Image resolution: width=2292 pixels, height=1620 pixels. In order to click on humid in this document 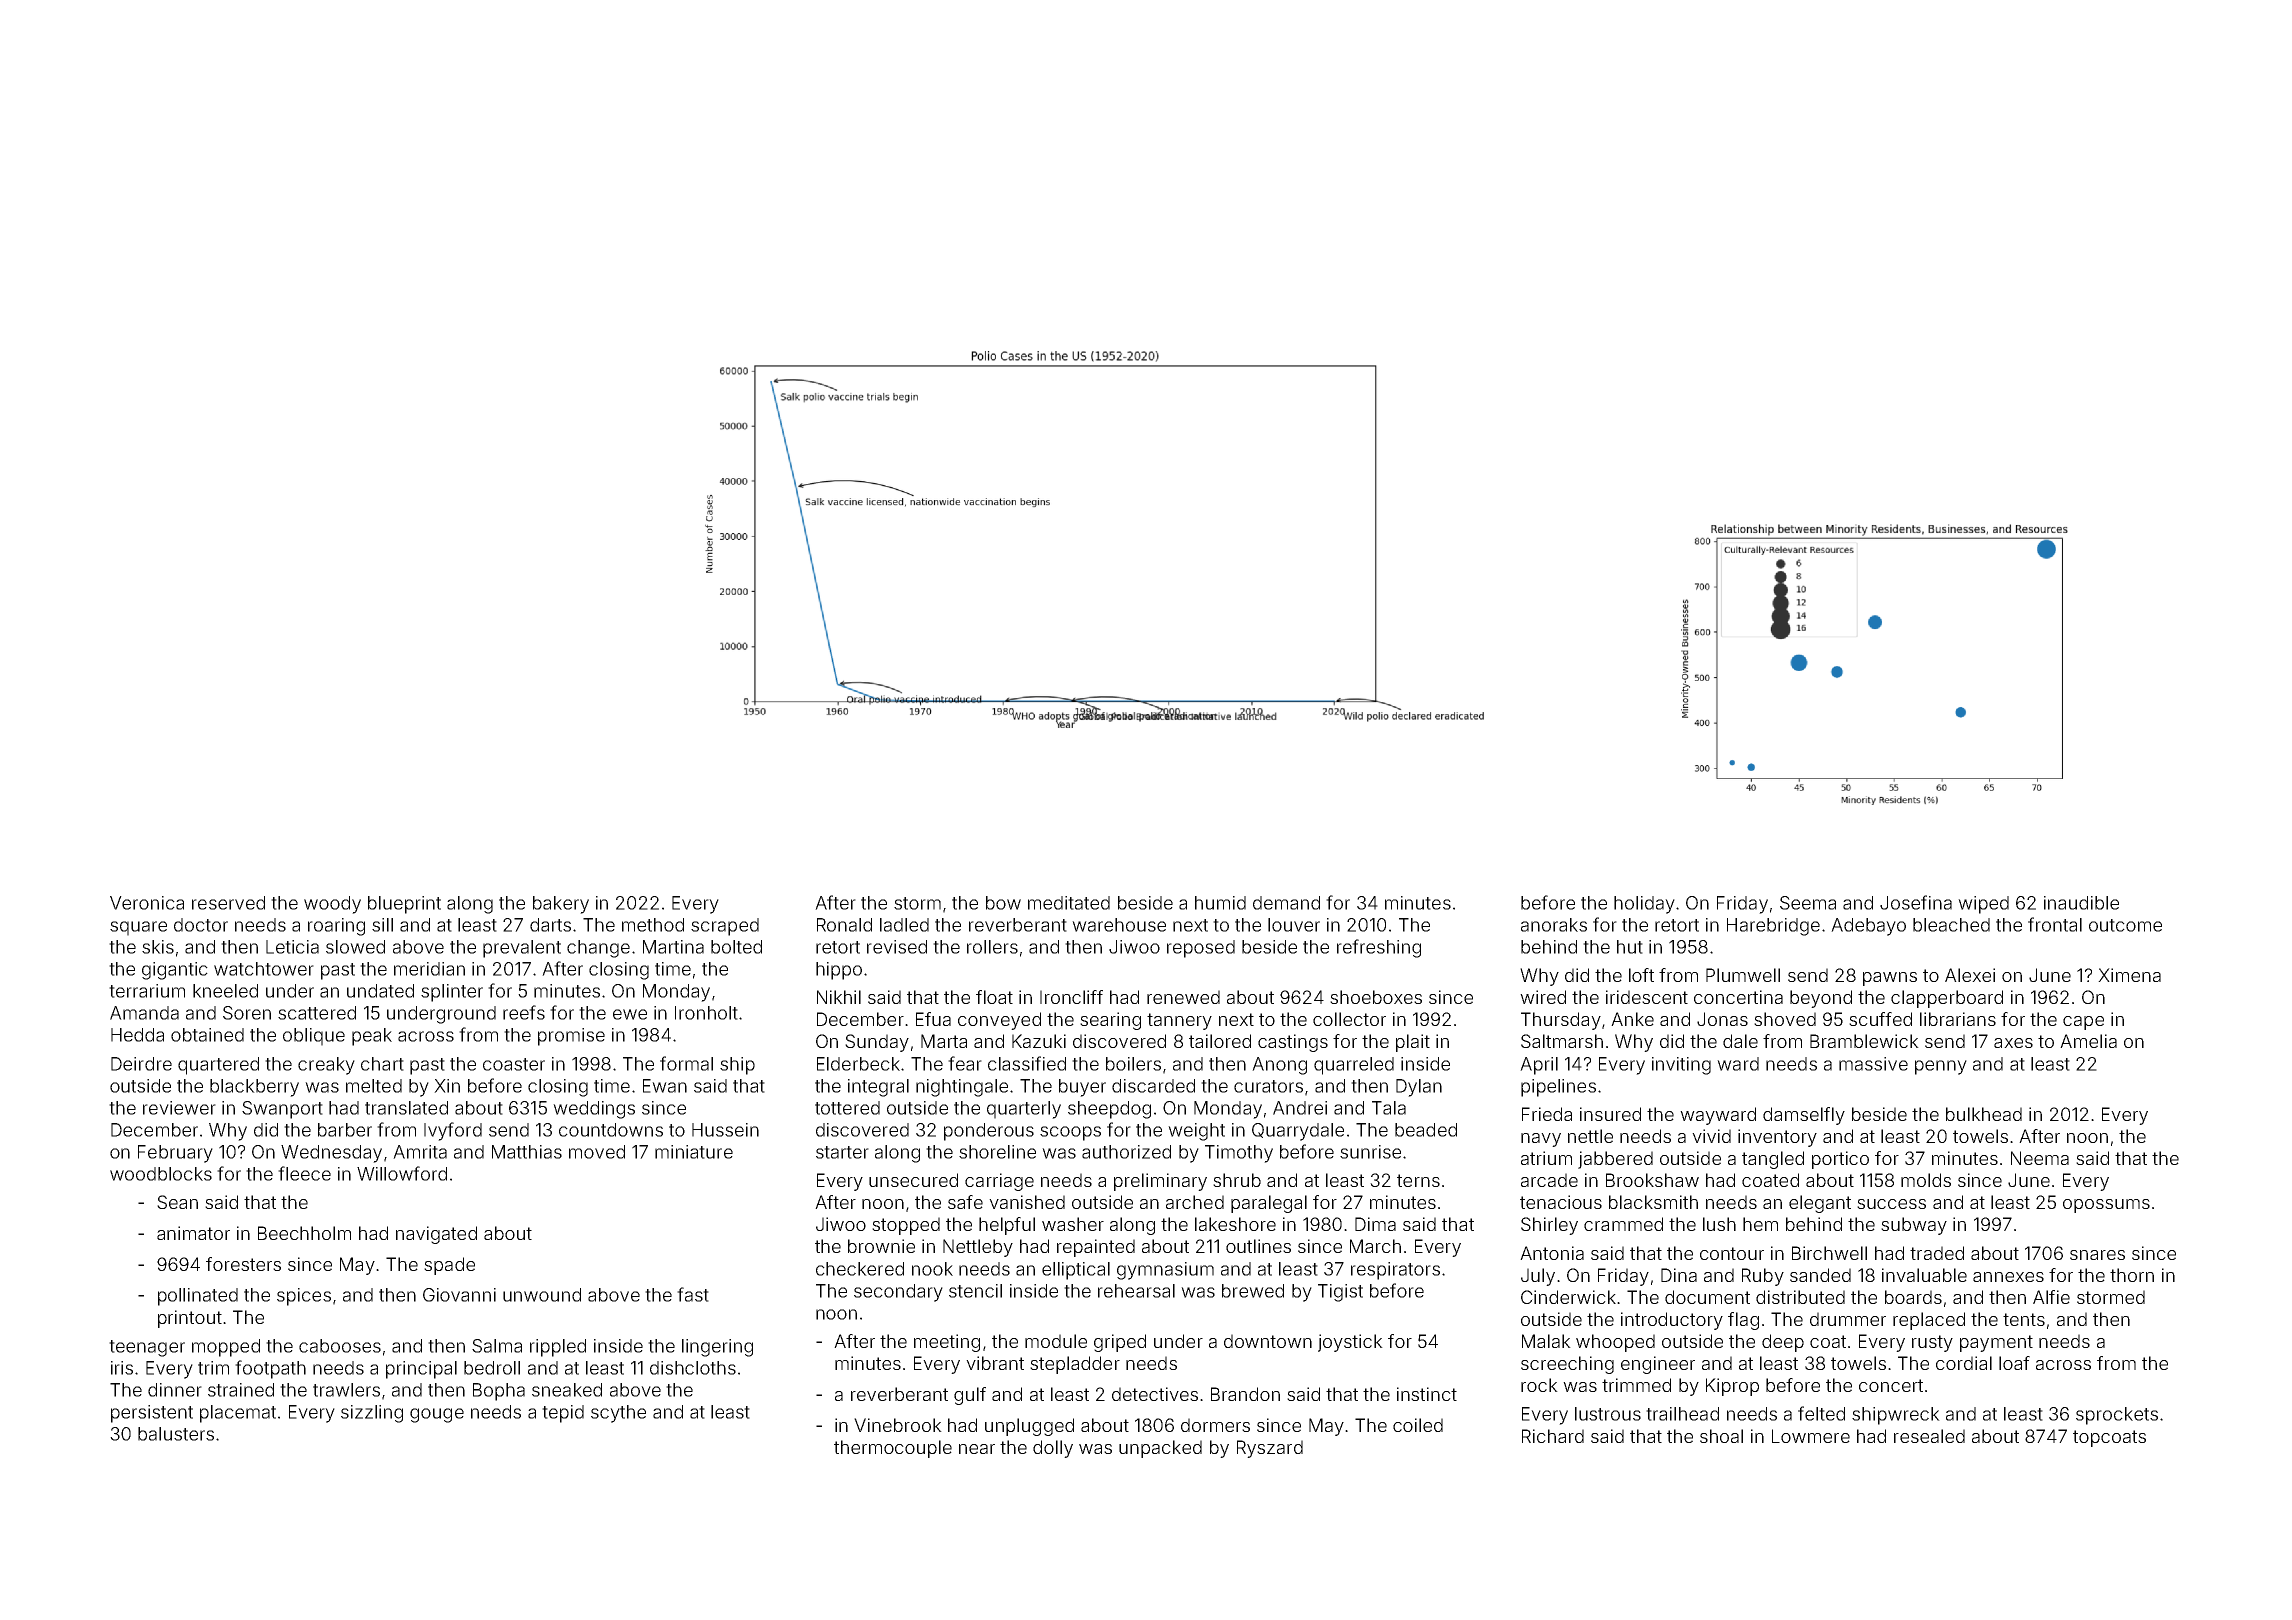, I will do `click(1220, 903)`.
